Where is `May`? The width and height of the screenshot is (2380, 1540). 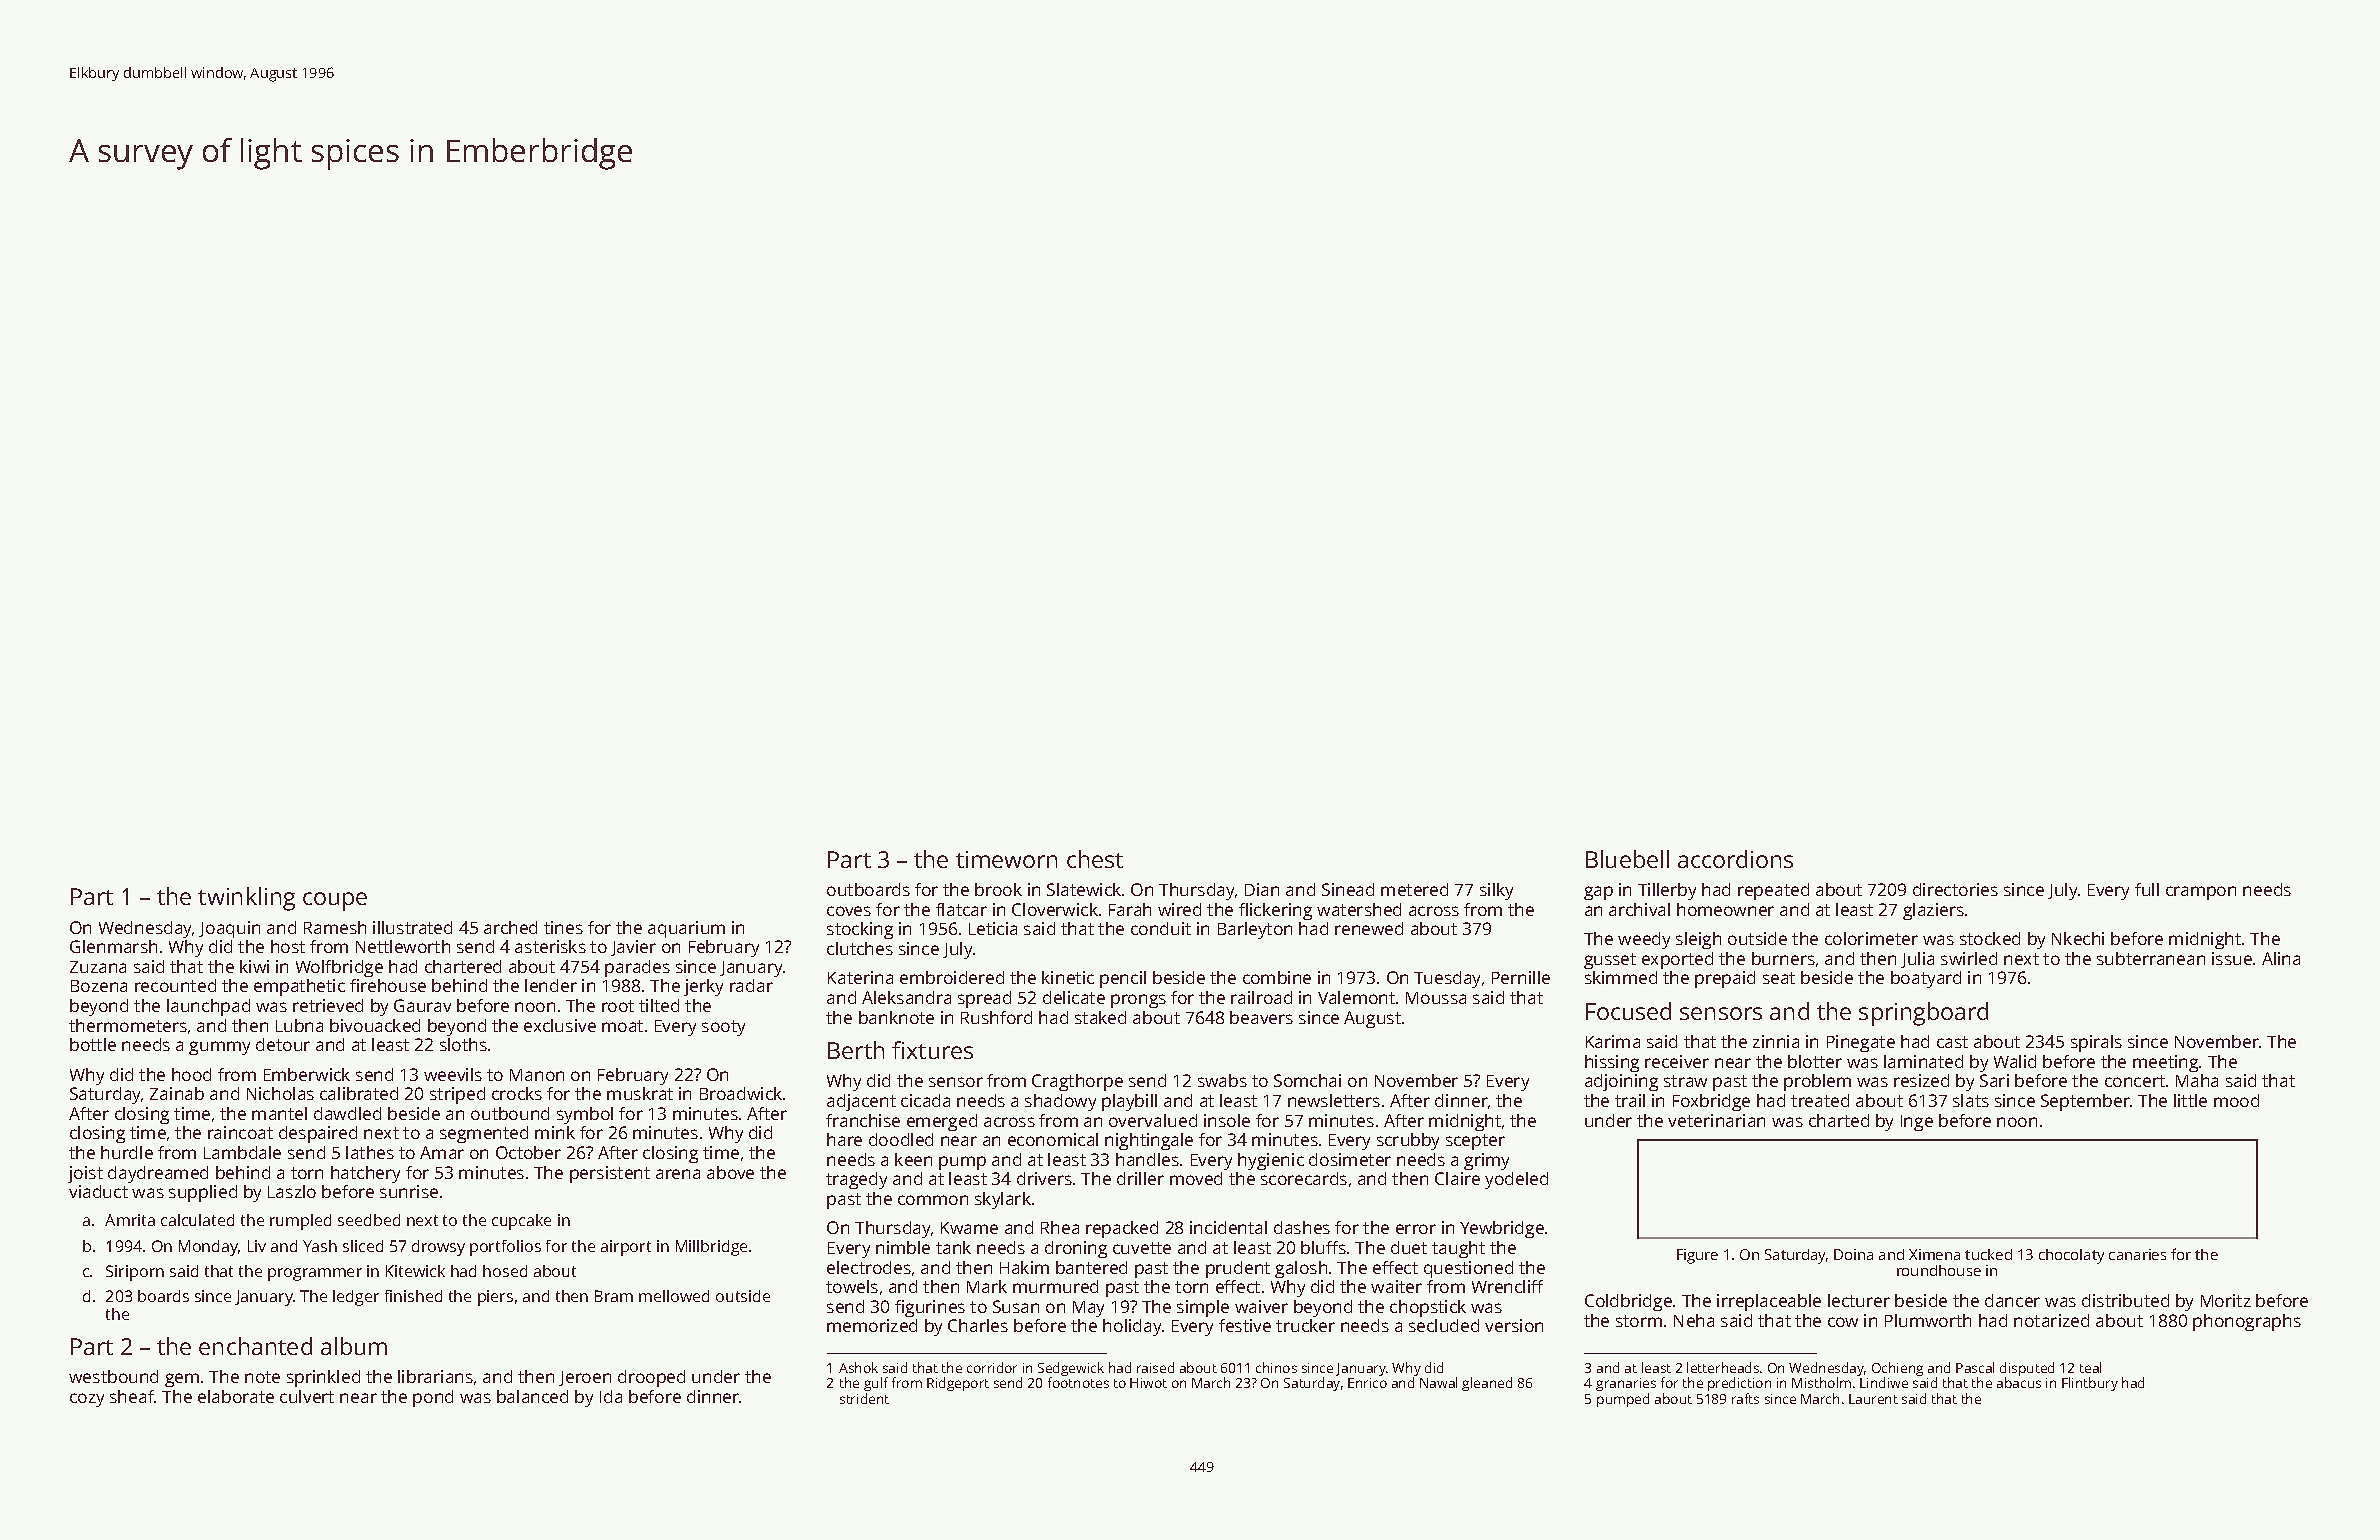
May is located at coordinates (1088, 1309).
